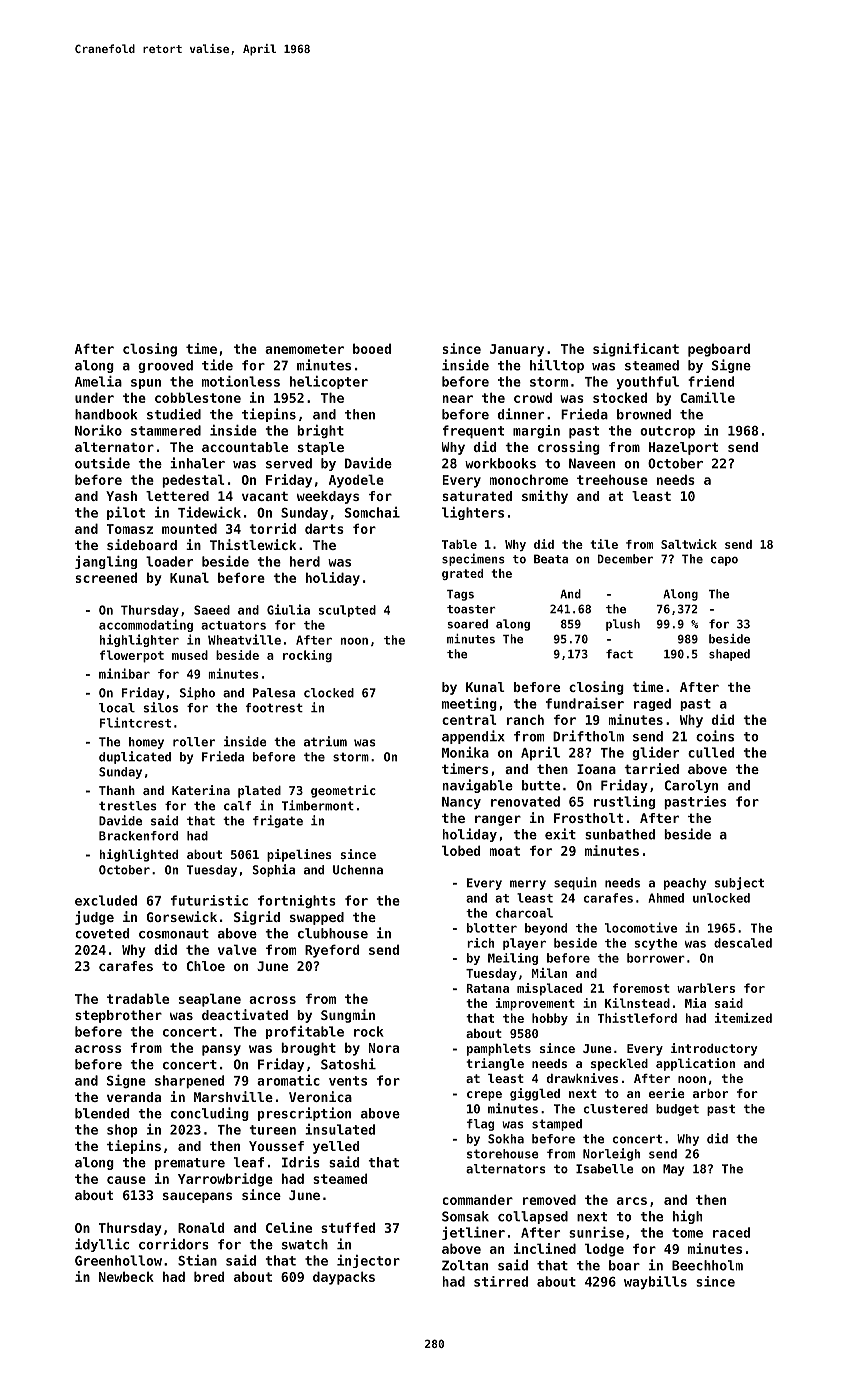  What do you see at coordinates (636, 350) in the image?
I see `significant` at bounding box center [636, 350].
